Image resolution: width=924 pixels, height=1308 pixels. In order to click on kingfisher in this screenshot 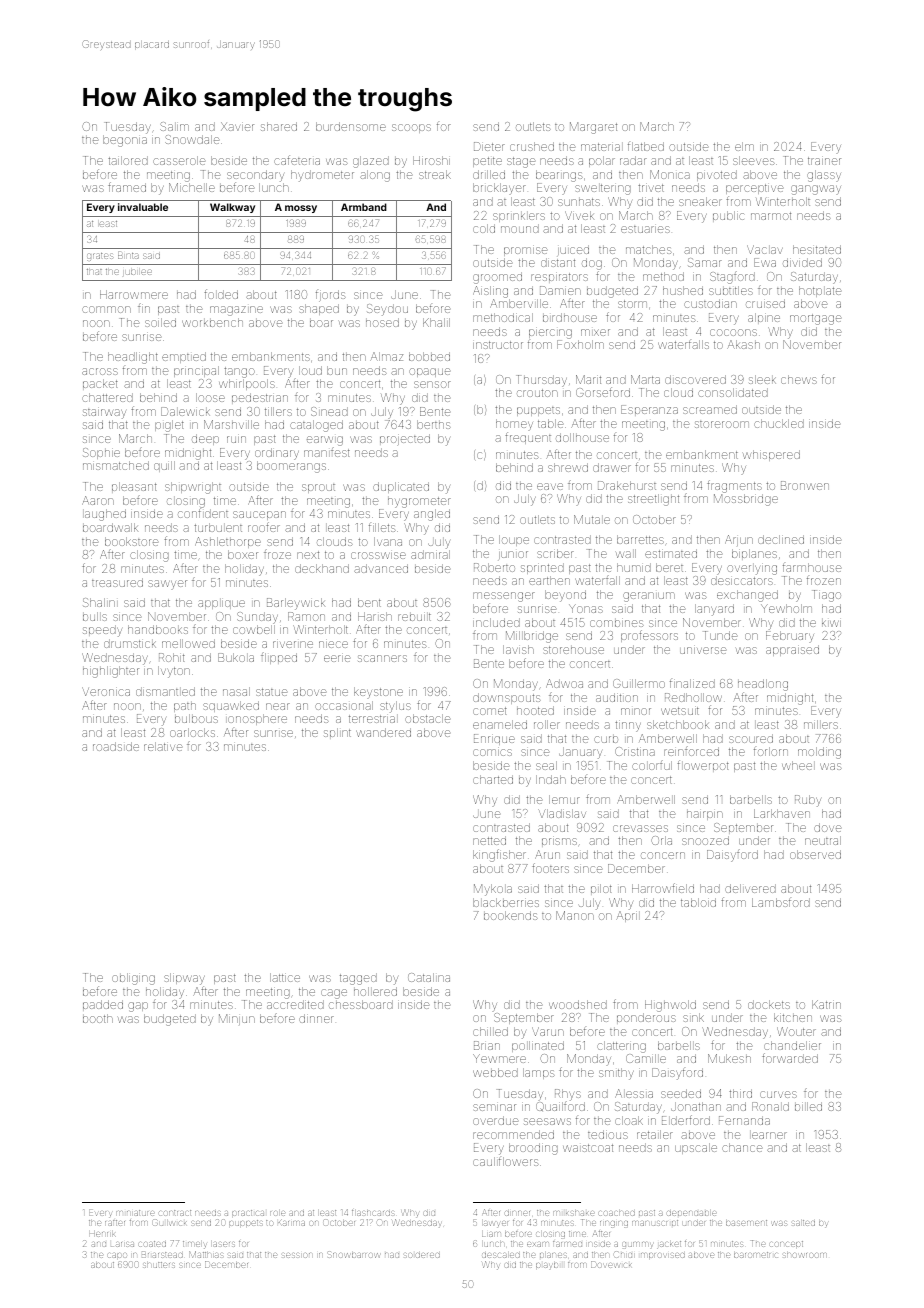, I will do `click(499, 855)`.
